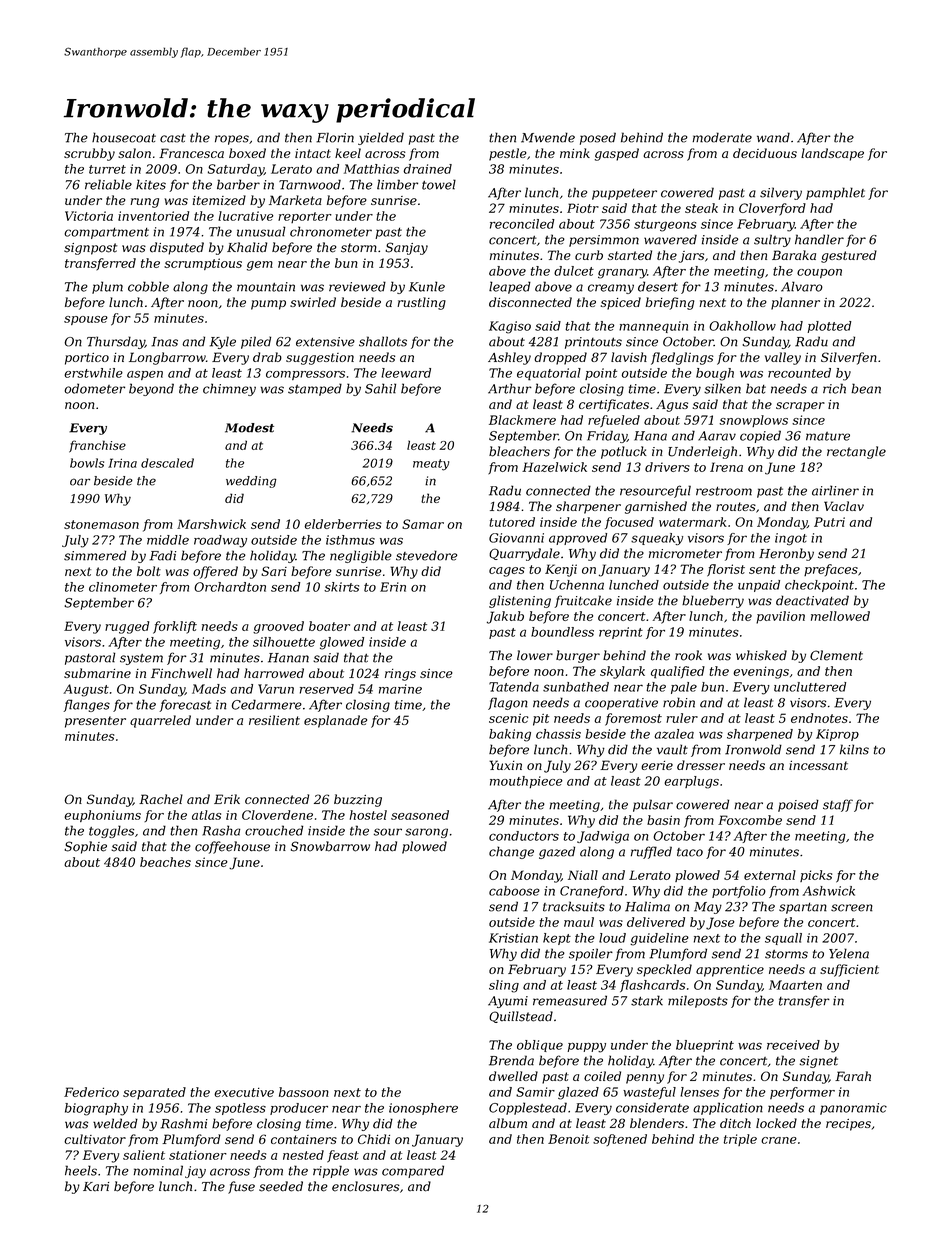 This screenshot has width=952, height=1233. Describe the element at coordinates (548, 137) in the screenshot. I see `Mwende` at that location.
